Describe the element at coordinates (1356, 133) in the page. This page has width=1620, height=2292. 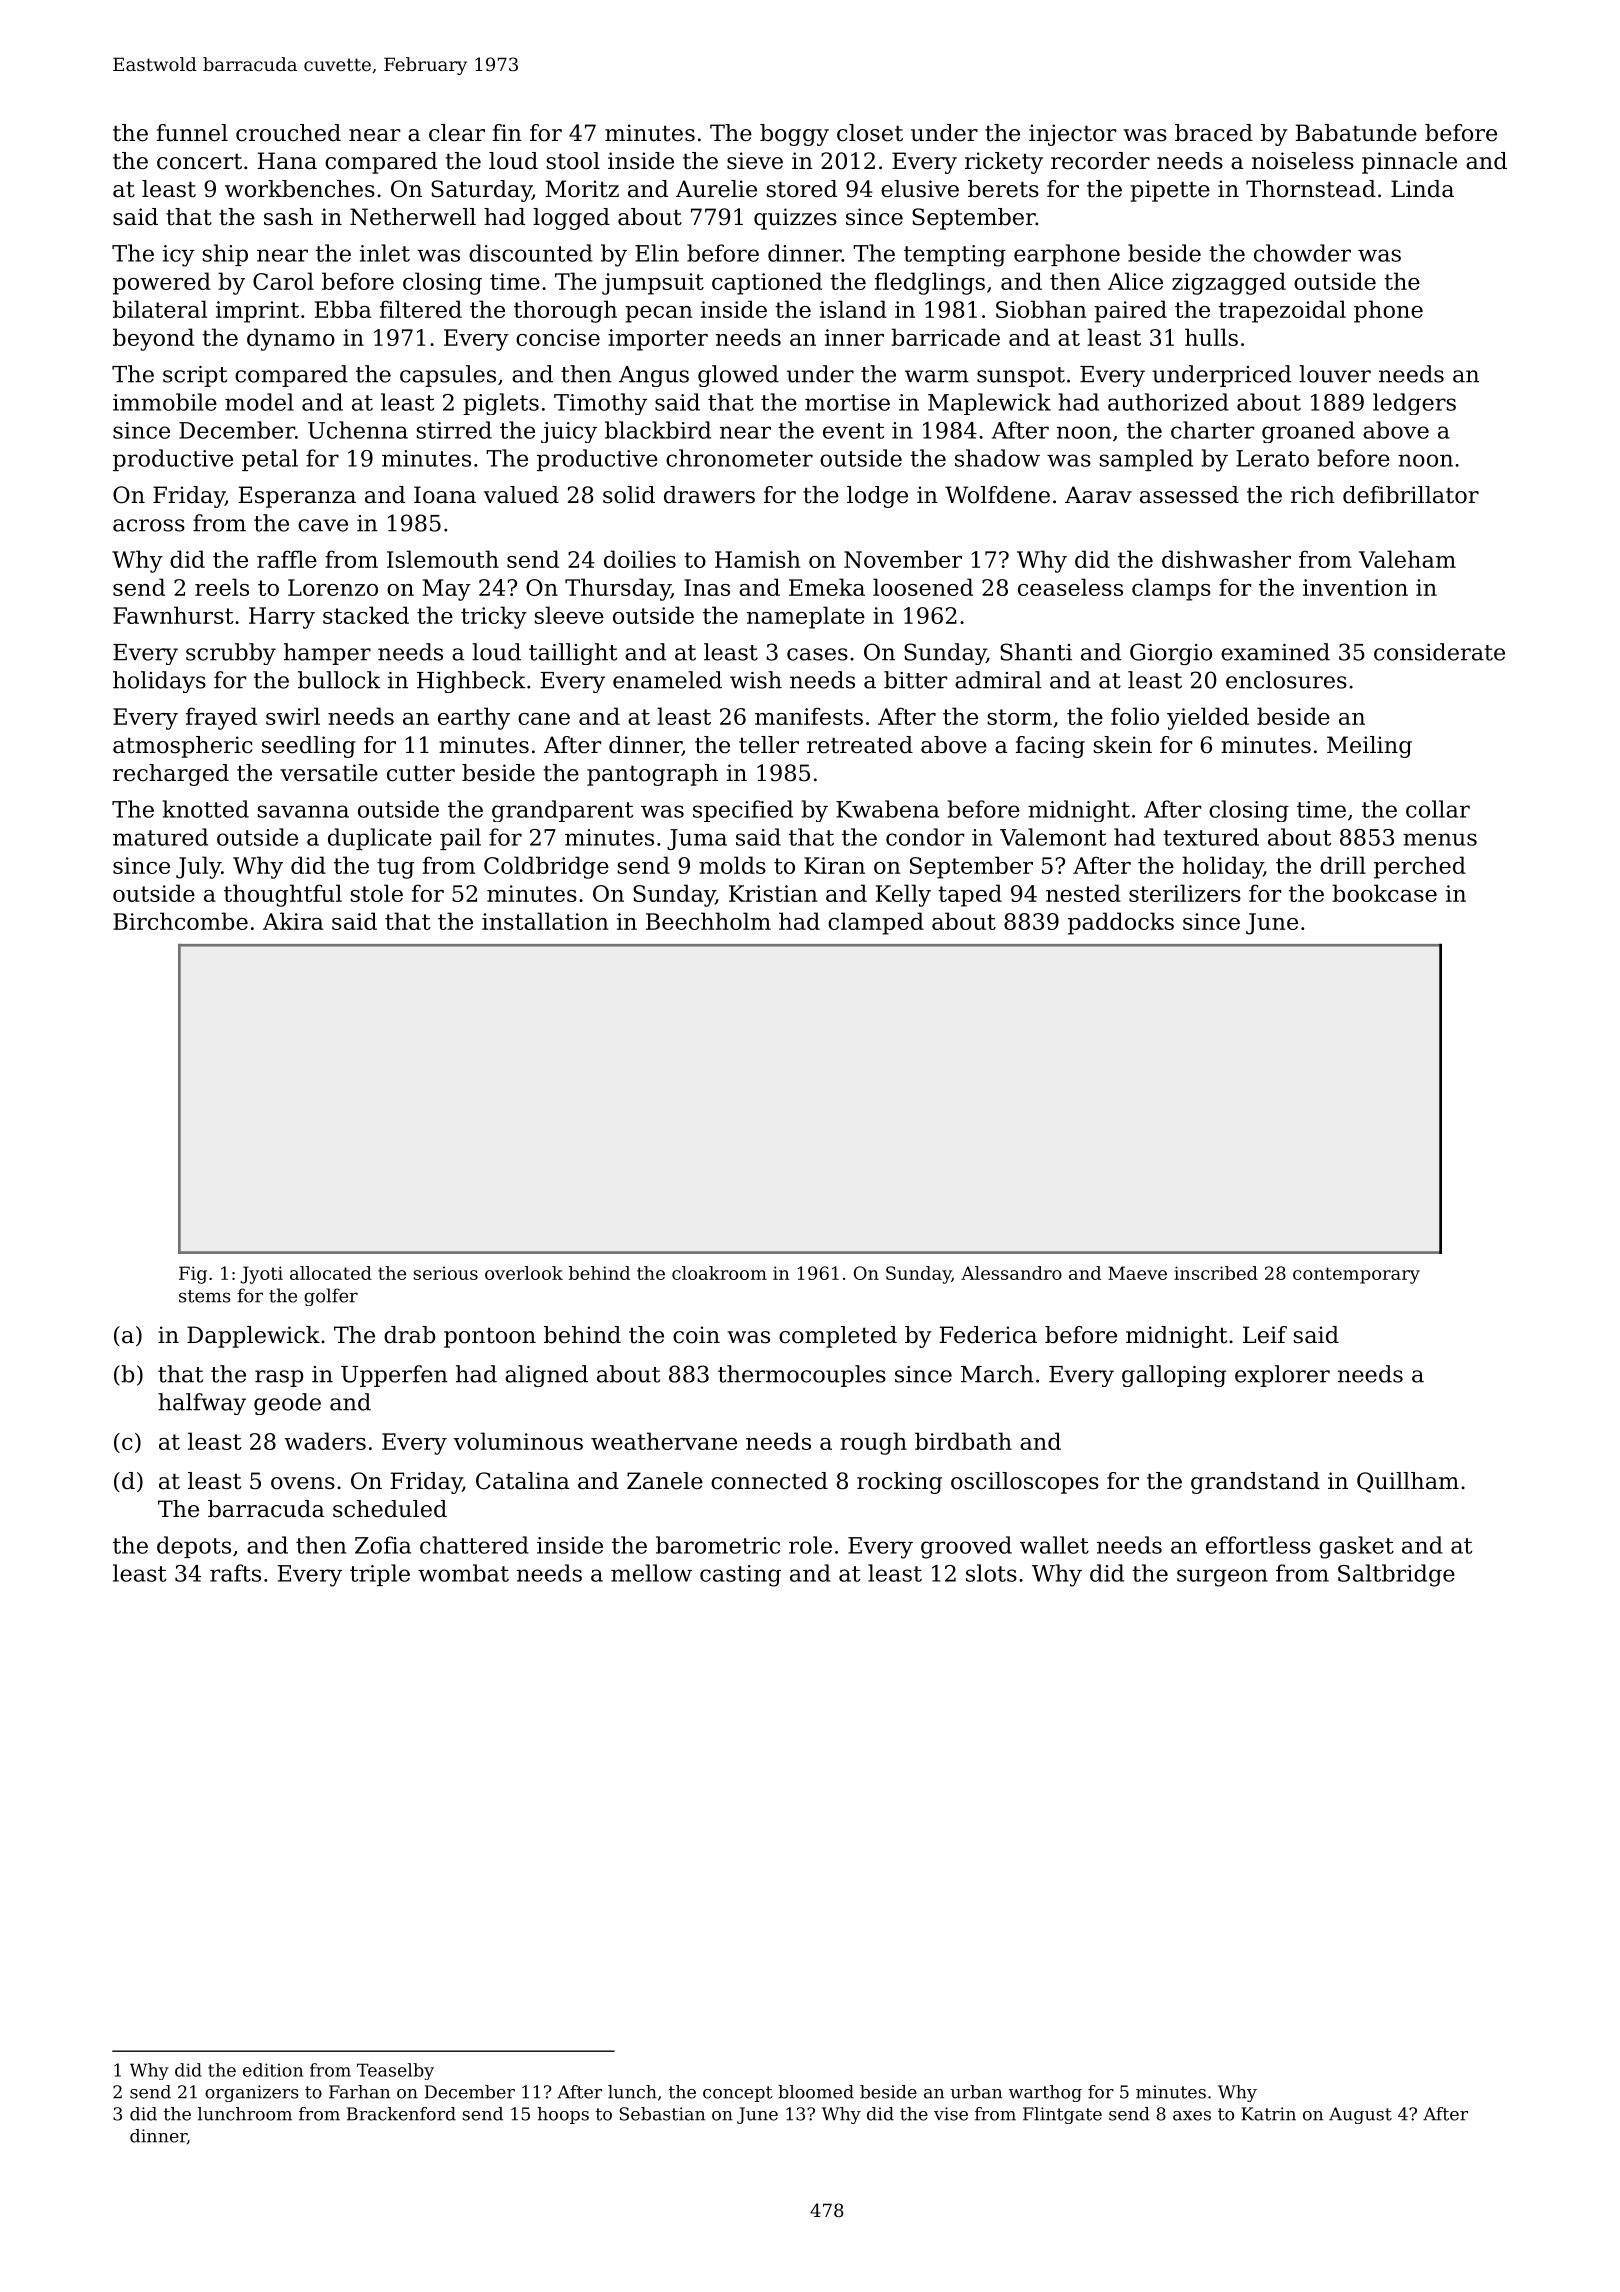
I see `Babatunde` at that location.
